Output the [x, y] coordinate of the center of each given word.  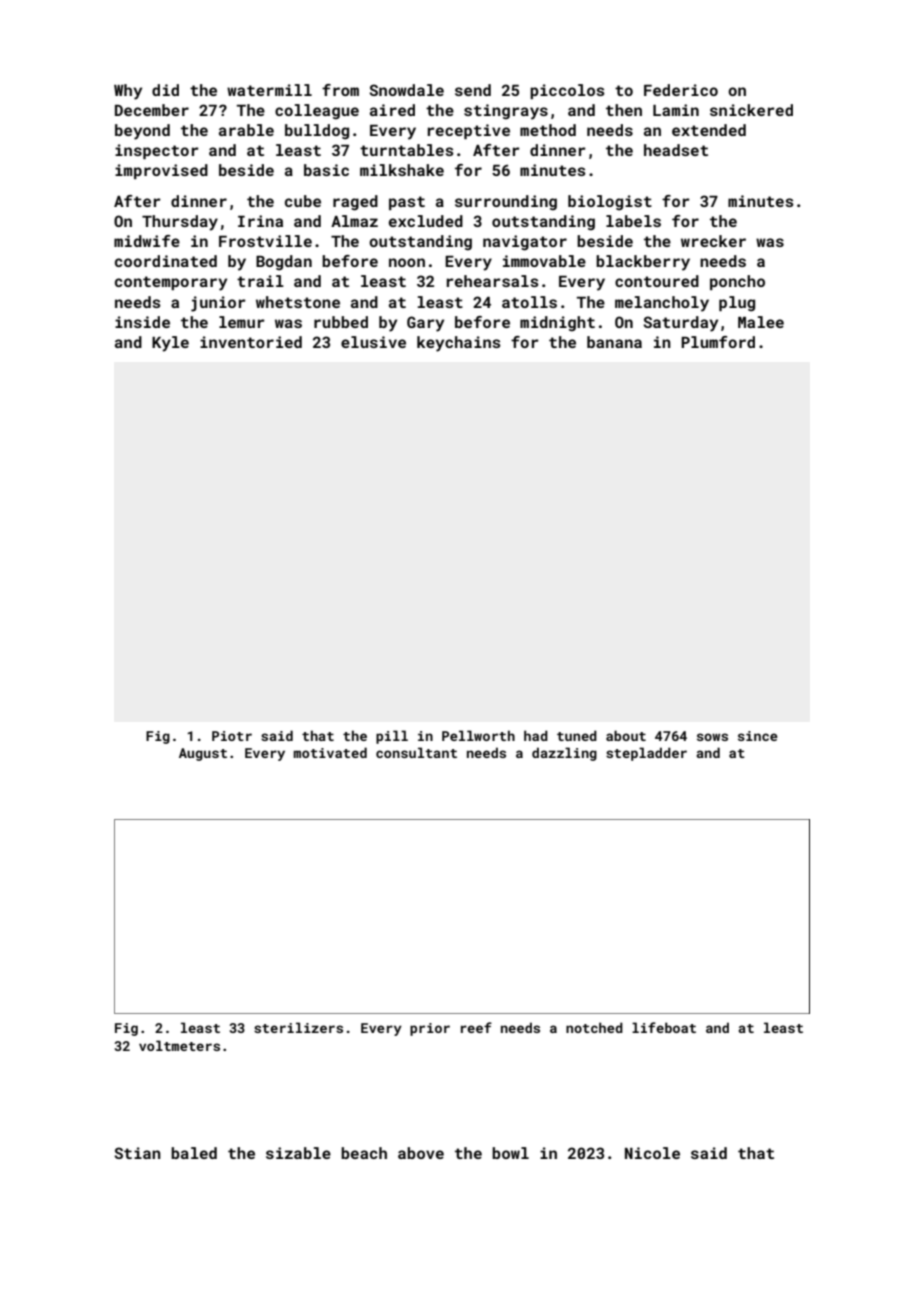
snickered [751, 110]
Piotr [232, 736]
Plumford [718, 342]
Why [128, 92]
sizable [298, 1153]
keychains [459, 344]
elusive [373, 342]
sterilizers [298, 1027]
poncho [737, 282]
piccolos [567, 91]
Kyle [170, 344]
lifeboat [664, 1027]
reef [476, 1027]
